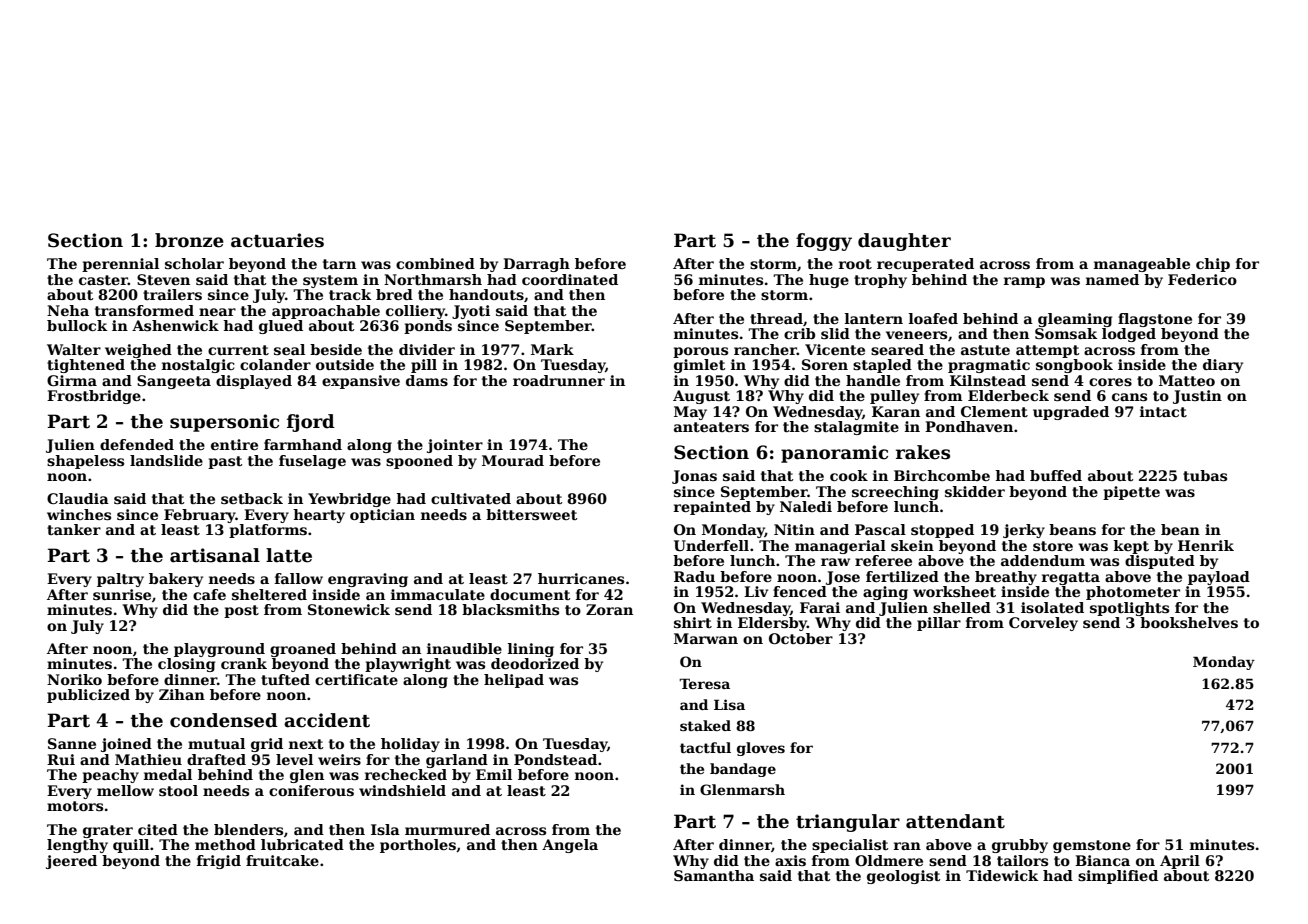  I want to click on photometer, so click(1133, 593).
